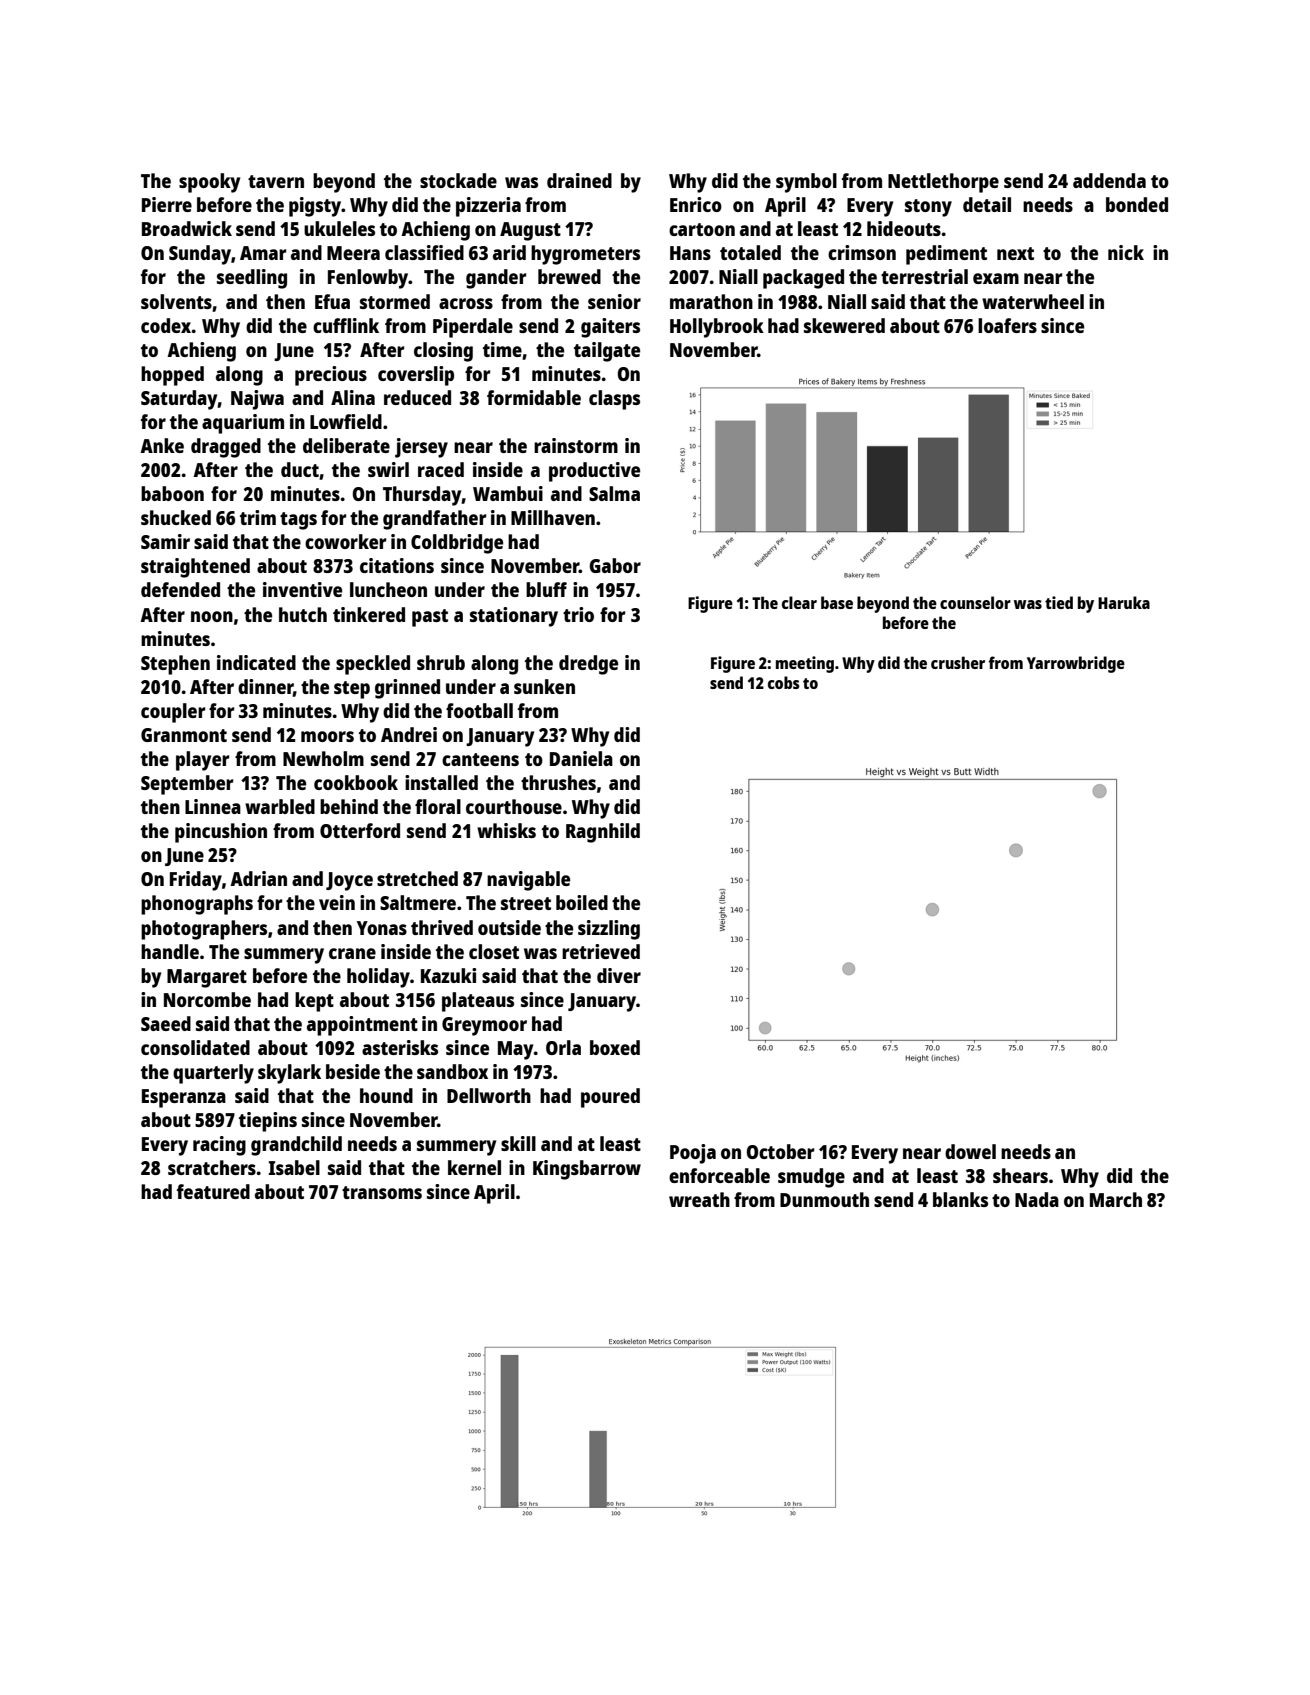 This image has width=1310, height=1695. I want to click on Nettlethorpe, so click(943, 183).
